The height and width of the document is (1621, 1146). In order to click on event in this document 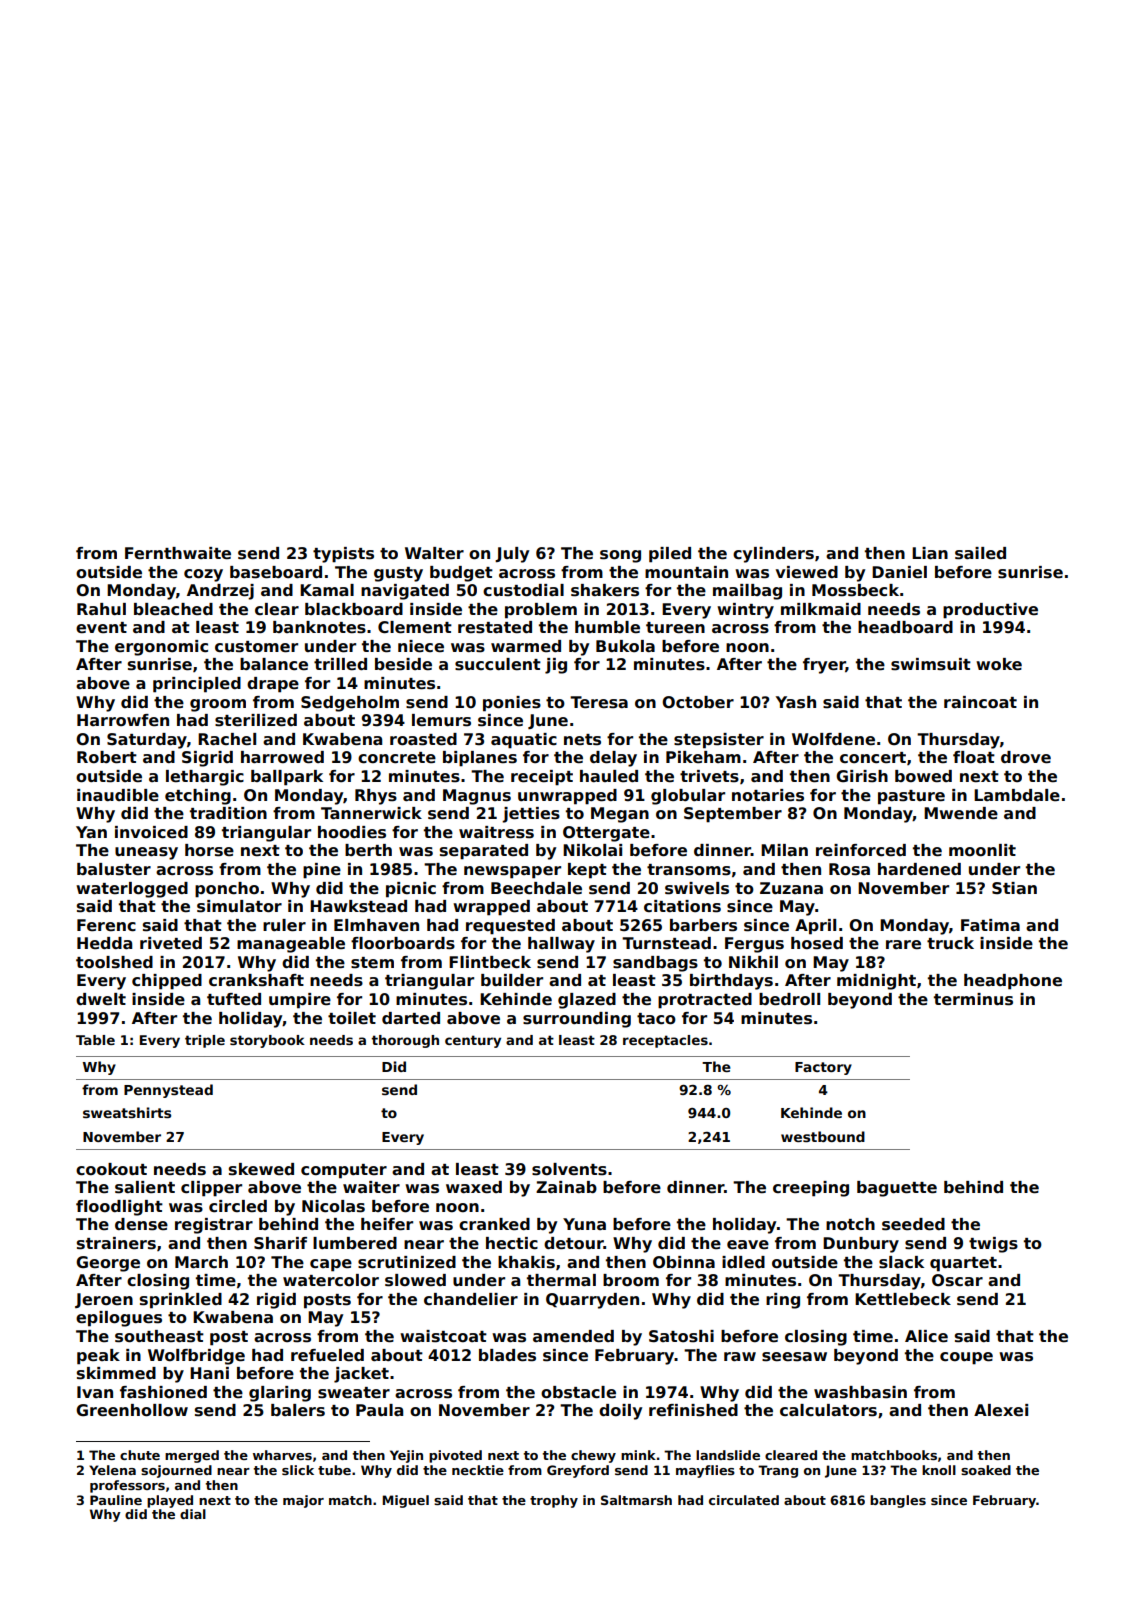, I will do `click(101, 628)`.
